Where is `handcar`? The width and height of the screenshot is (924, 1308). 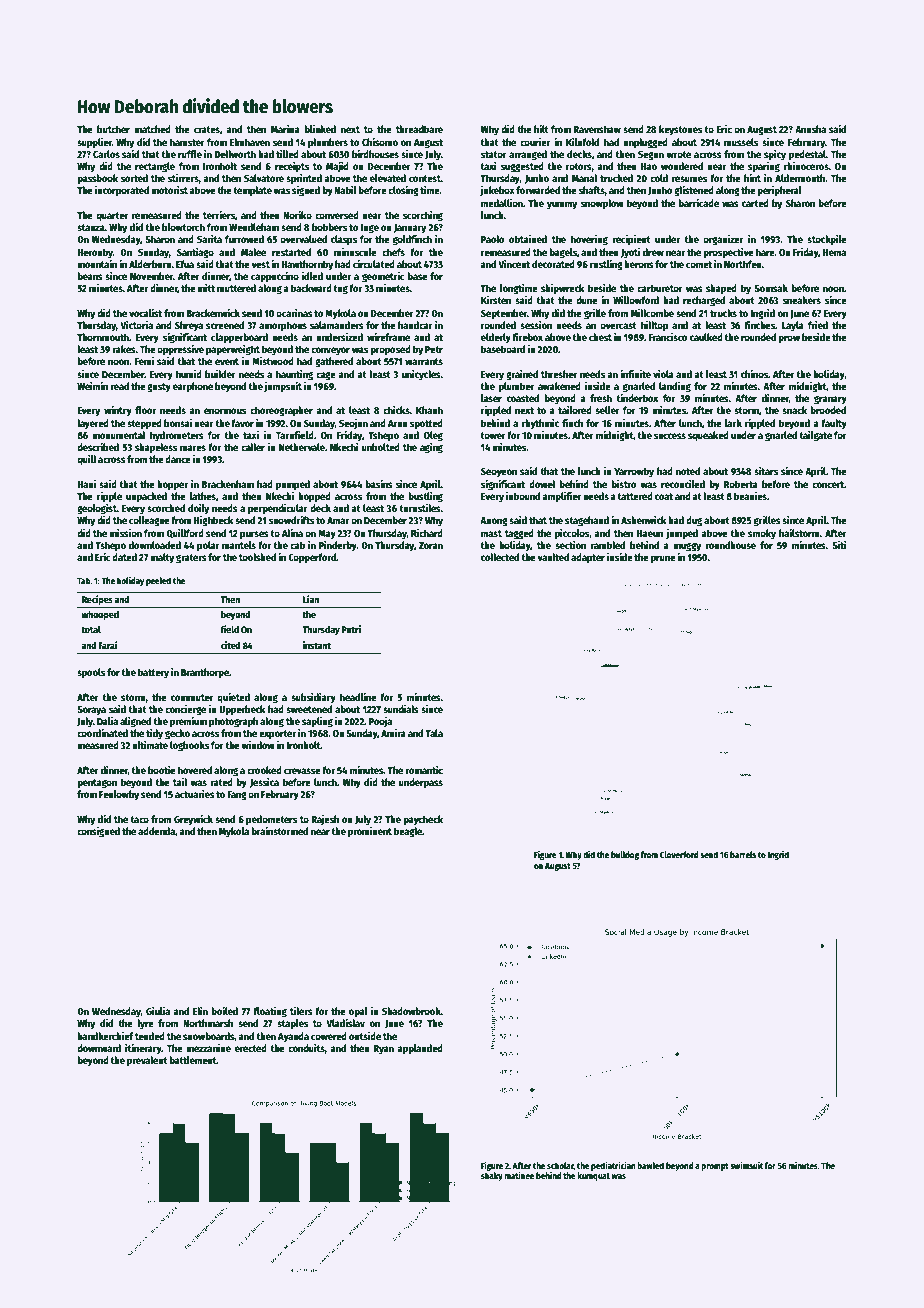
handcar is located at coordinates (415, 325).
